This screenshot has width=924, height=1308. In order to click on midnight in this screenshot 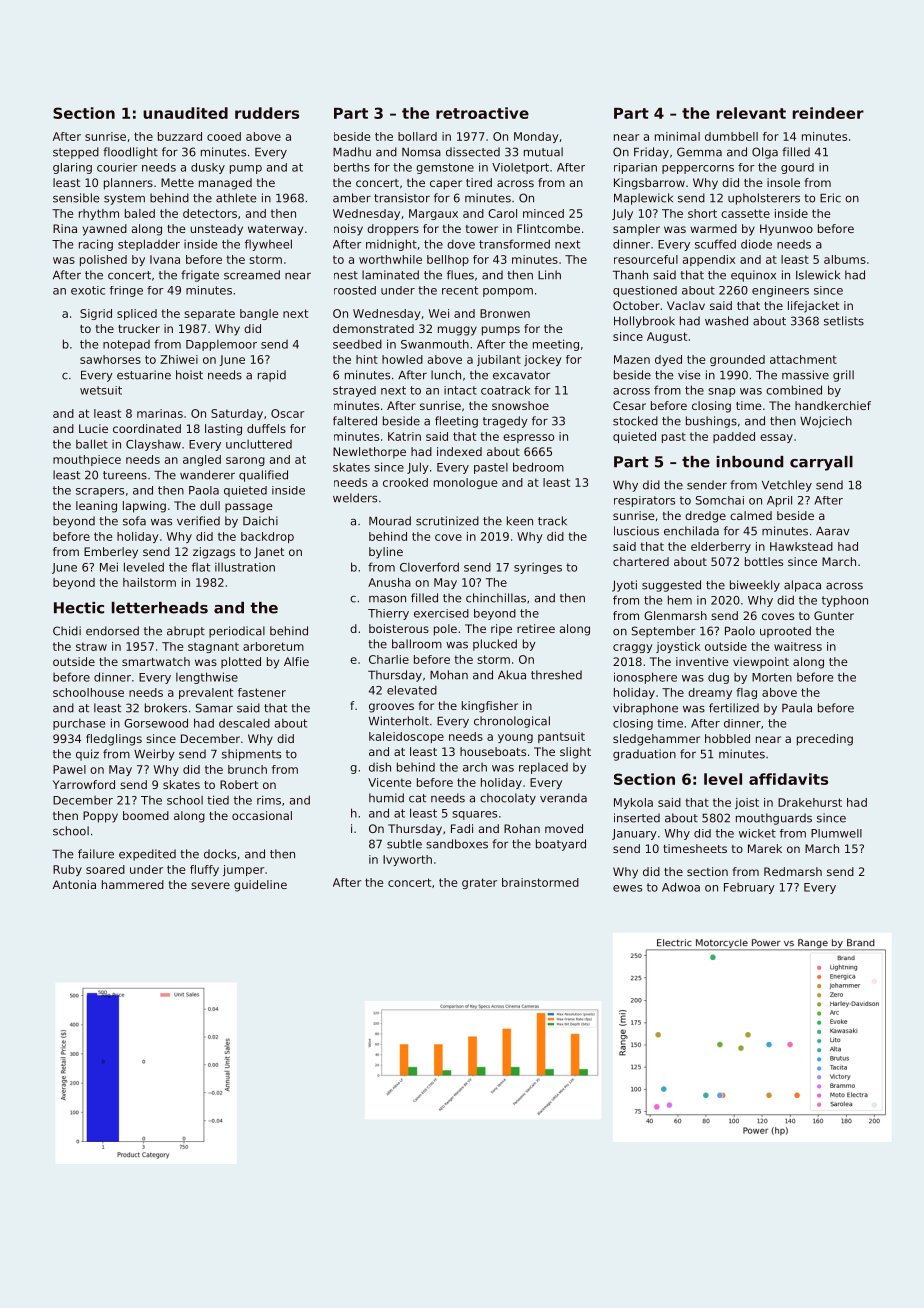, I will do `click(391, 245)`.
